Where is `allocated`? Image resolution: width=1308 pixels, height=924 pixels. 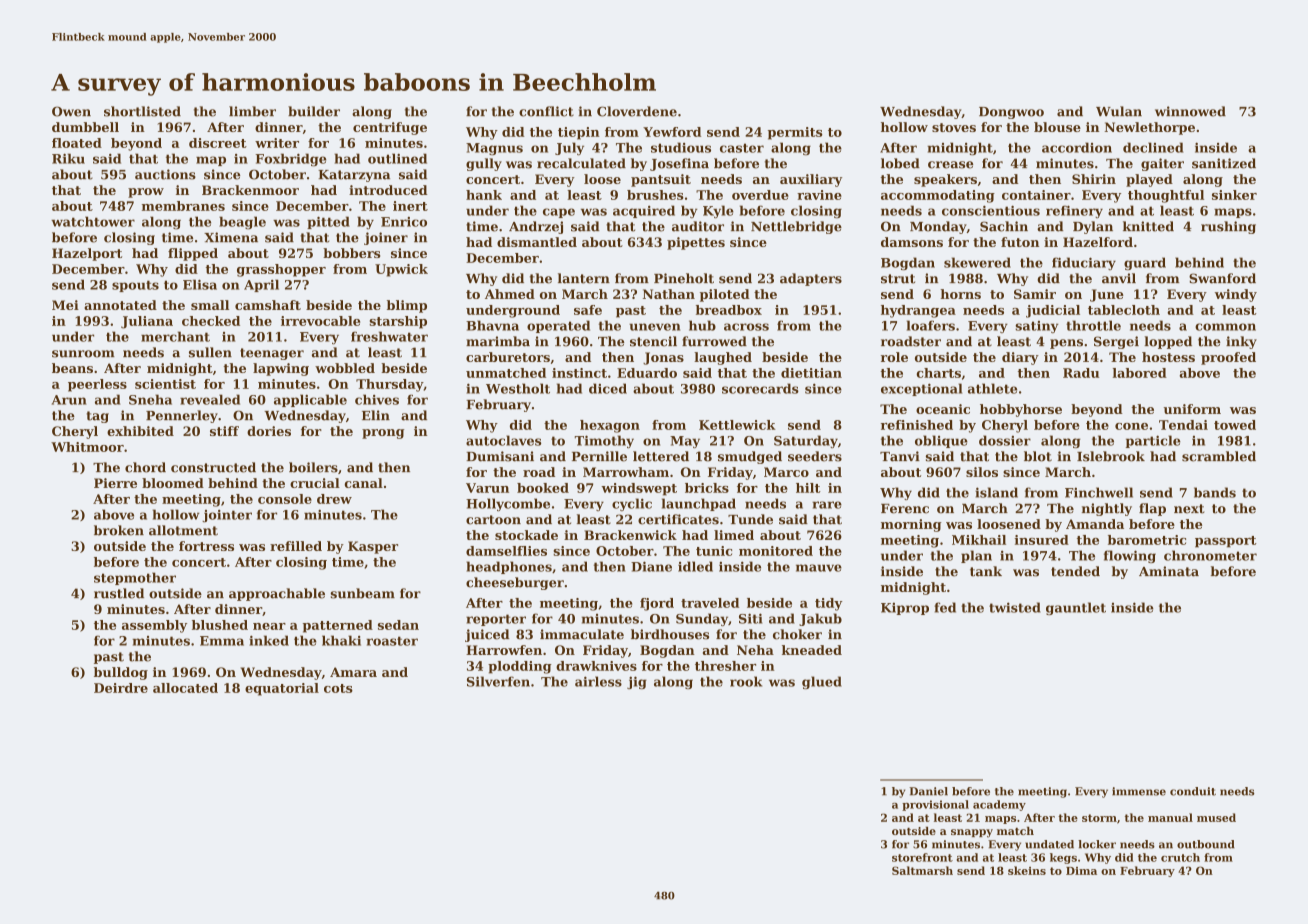
allocated is located at coordinates (185, 688).
